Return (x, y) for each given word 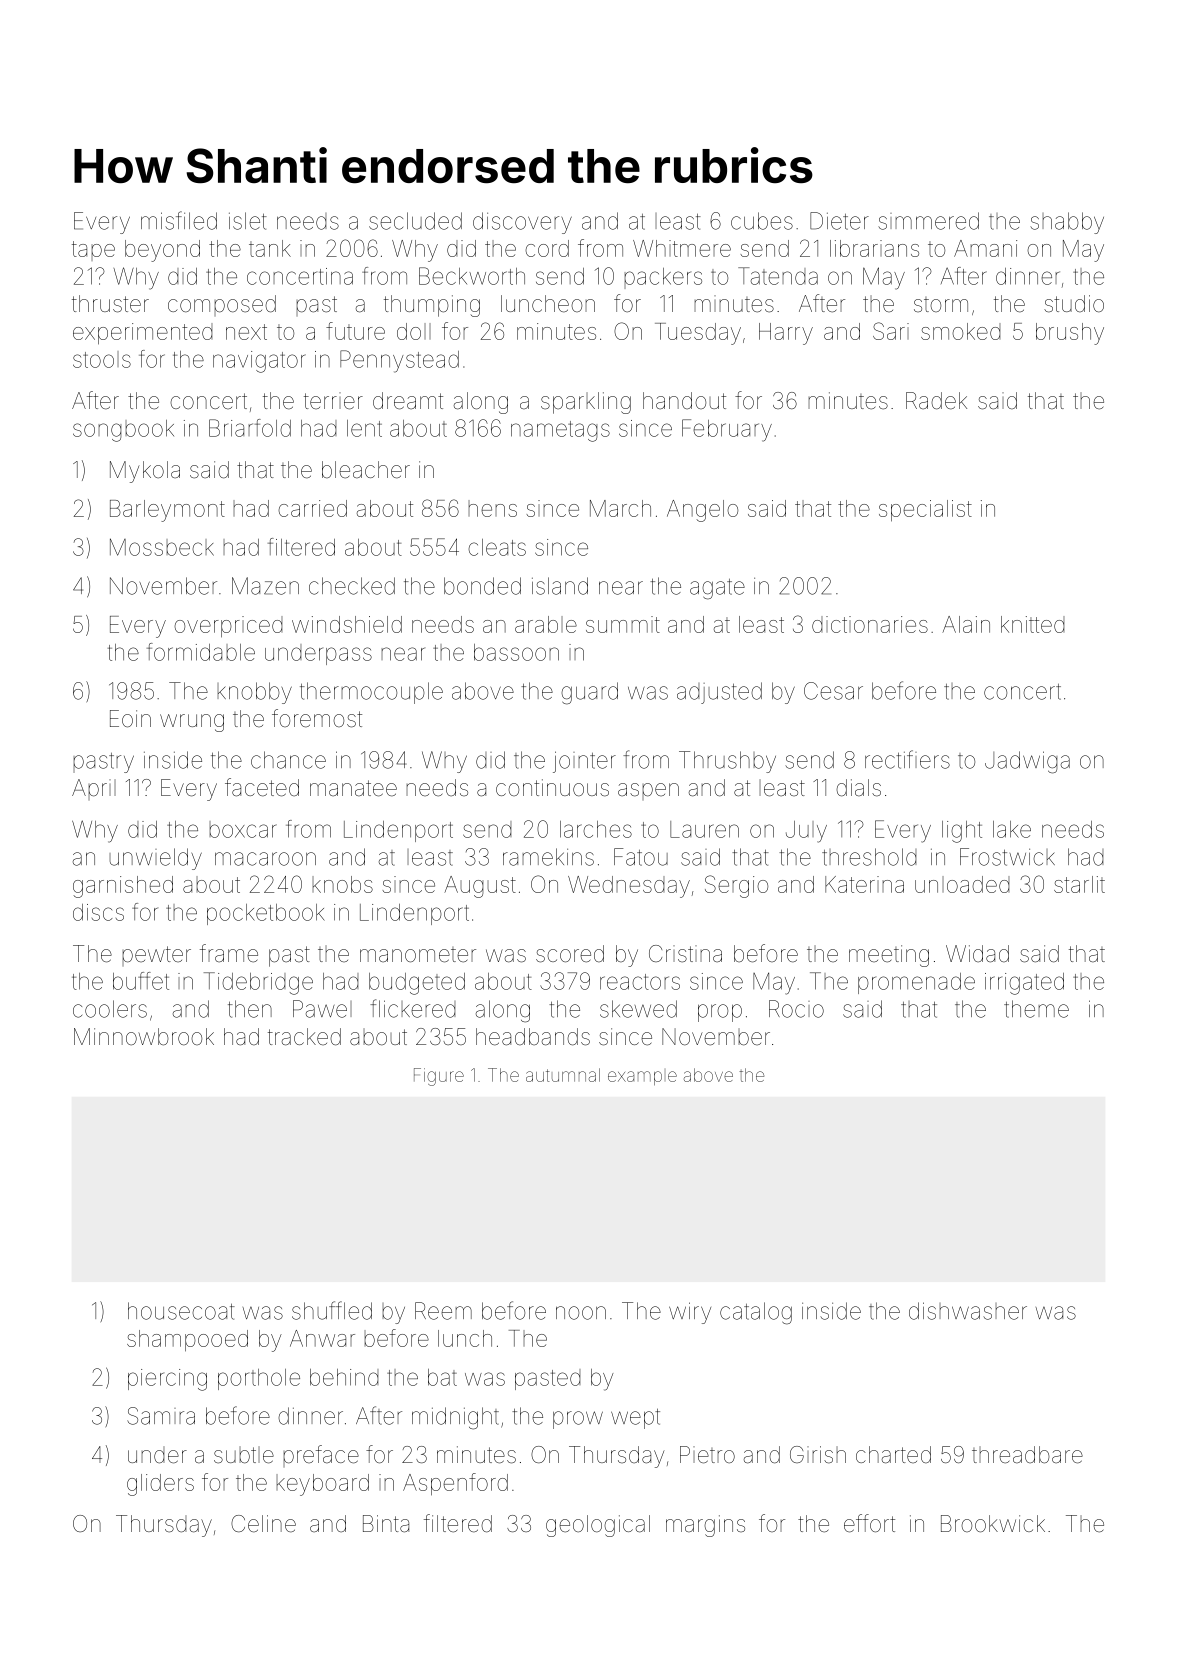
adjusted (719, 693)
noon (581, 1313)
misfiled (179, 220)
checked (352, 586)
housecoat (181, 1311)
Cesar (833, 691)
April (94, 789)
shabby (1067, 223)
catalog (756, 1313)
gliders (160, 1485)
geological (598, 1526)
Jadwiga (1027, 762)
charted (893, 1455)
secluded (415, 221)
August (480, 887)
